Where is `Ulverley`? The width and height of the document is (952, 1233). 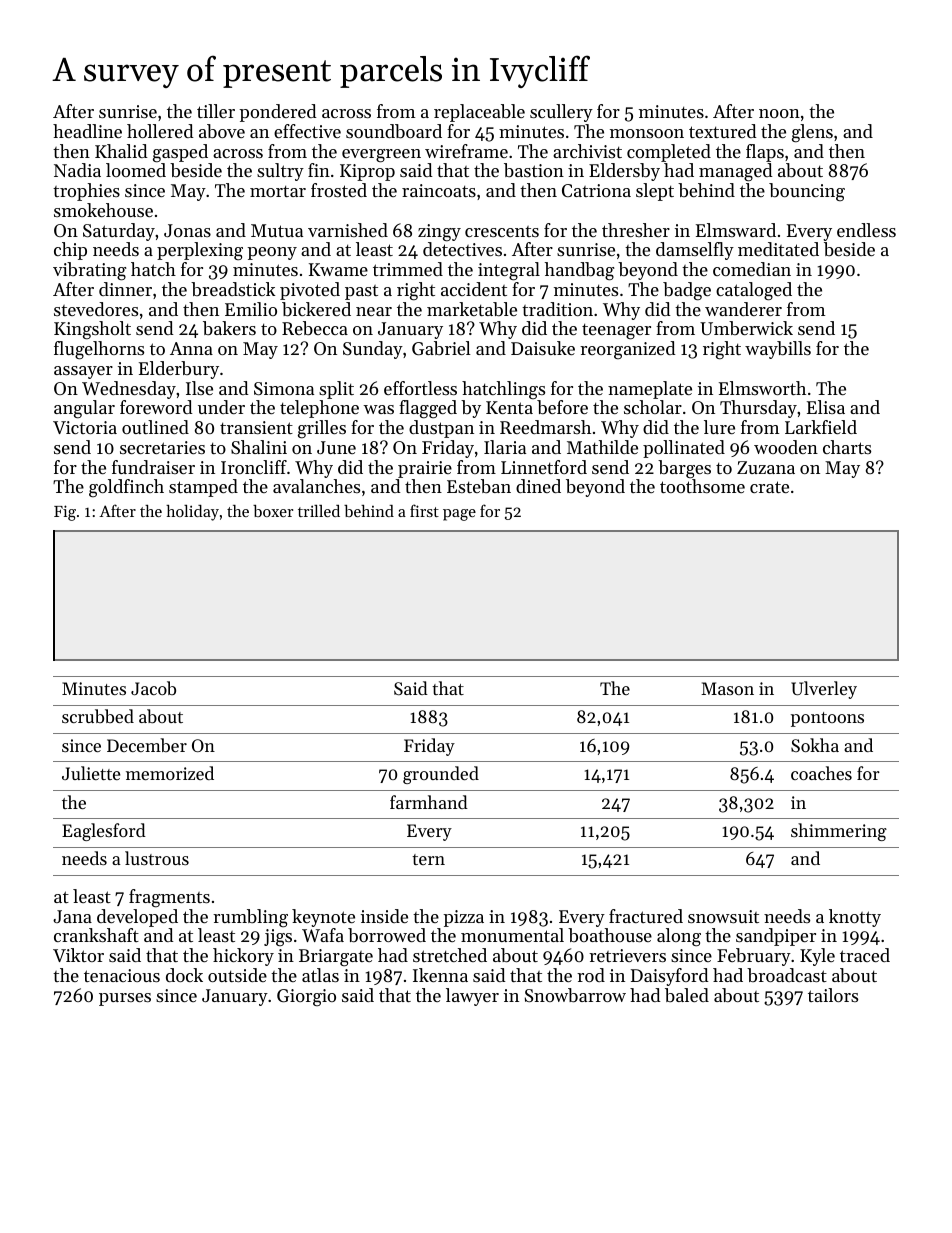 Ulverley is located at coordinates (824, 690).
